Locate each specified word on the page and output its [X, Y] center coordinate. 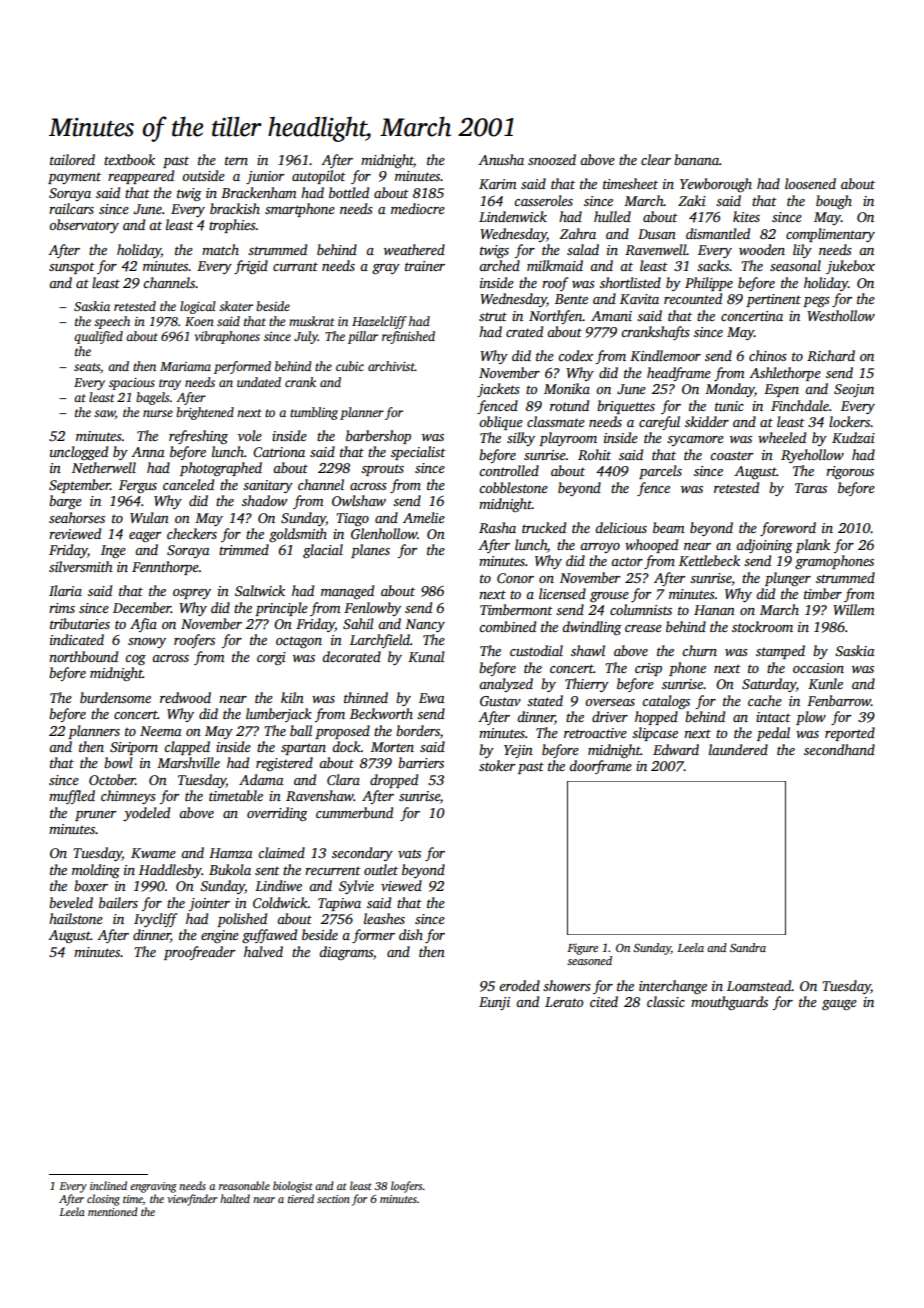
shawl [588, 650]
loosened [810, 183]
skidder [707, 421]
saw [104, 413]
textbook [129, 159]
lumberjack [279, 715]
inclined [108, 1185]
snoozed [552, 159]
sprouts [382, 470]
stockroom [762, 626]
